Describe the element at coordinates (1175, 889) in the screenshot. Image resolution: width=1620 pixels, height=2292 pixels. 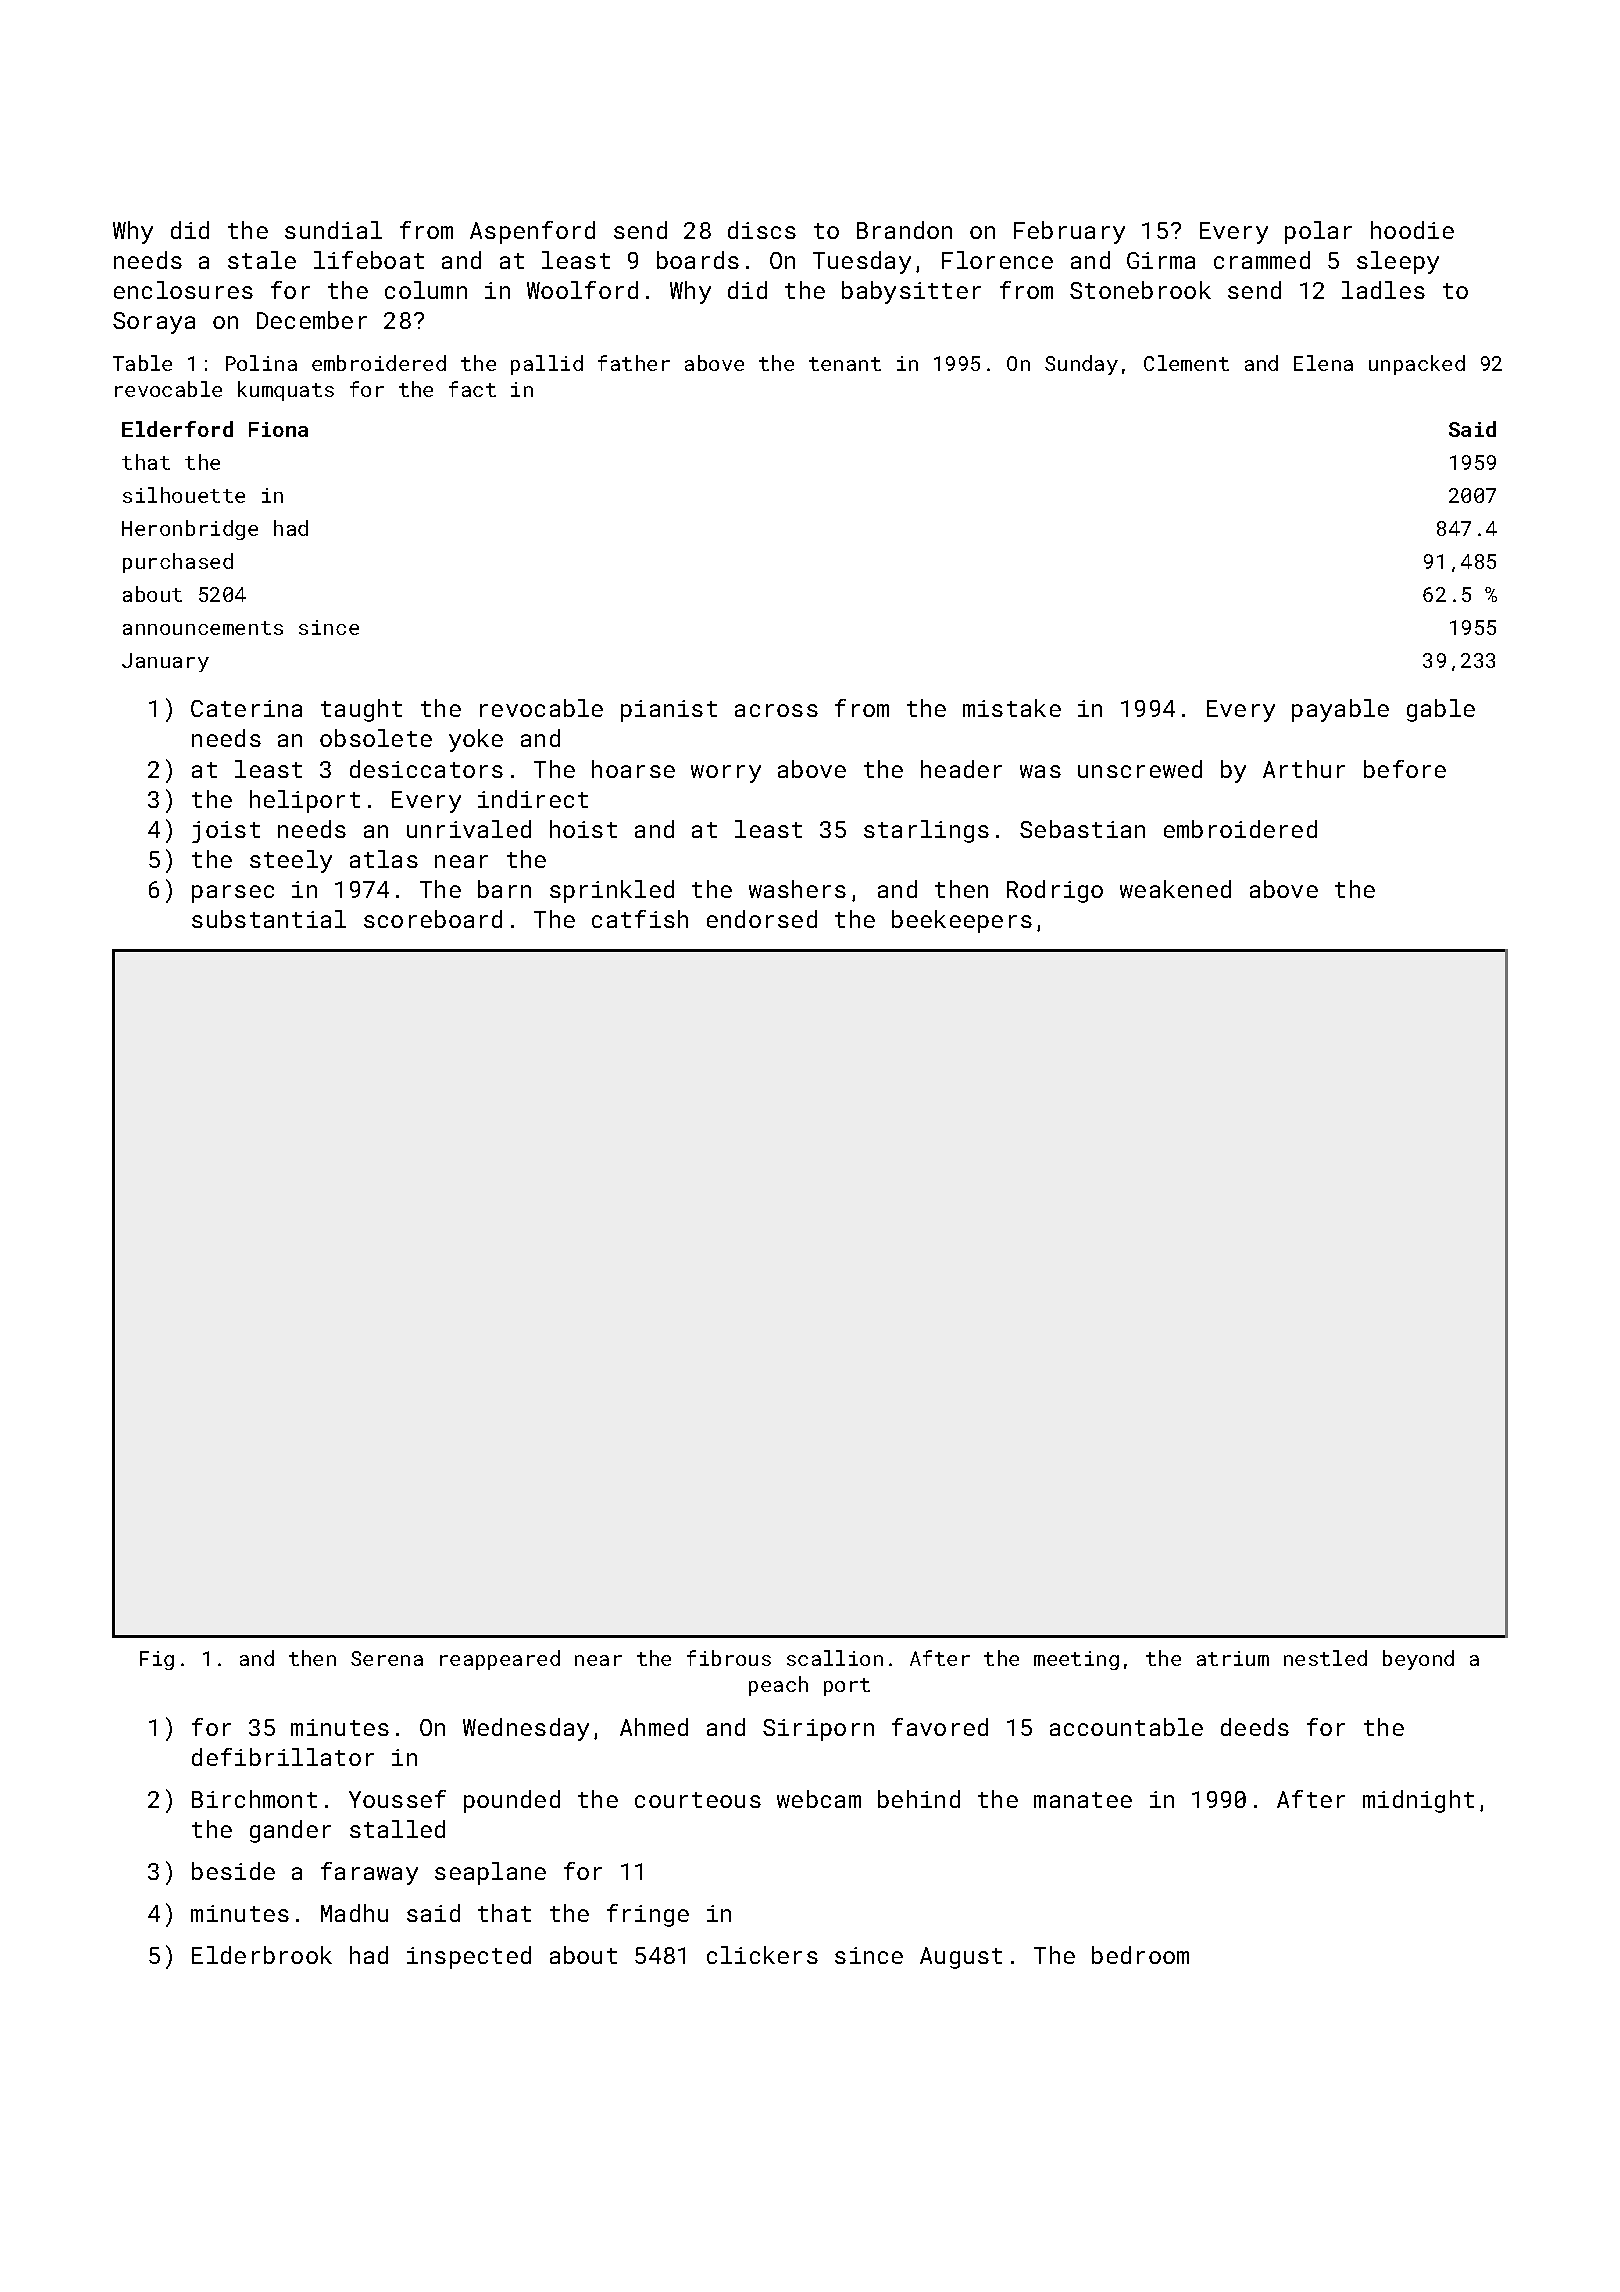
I see `weakened` at that location.
